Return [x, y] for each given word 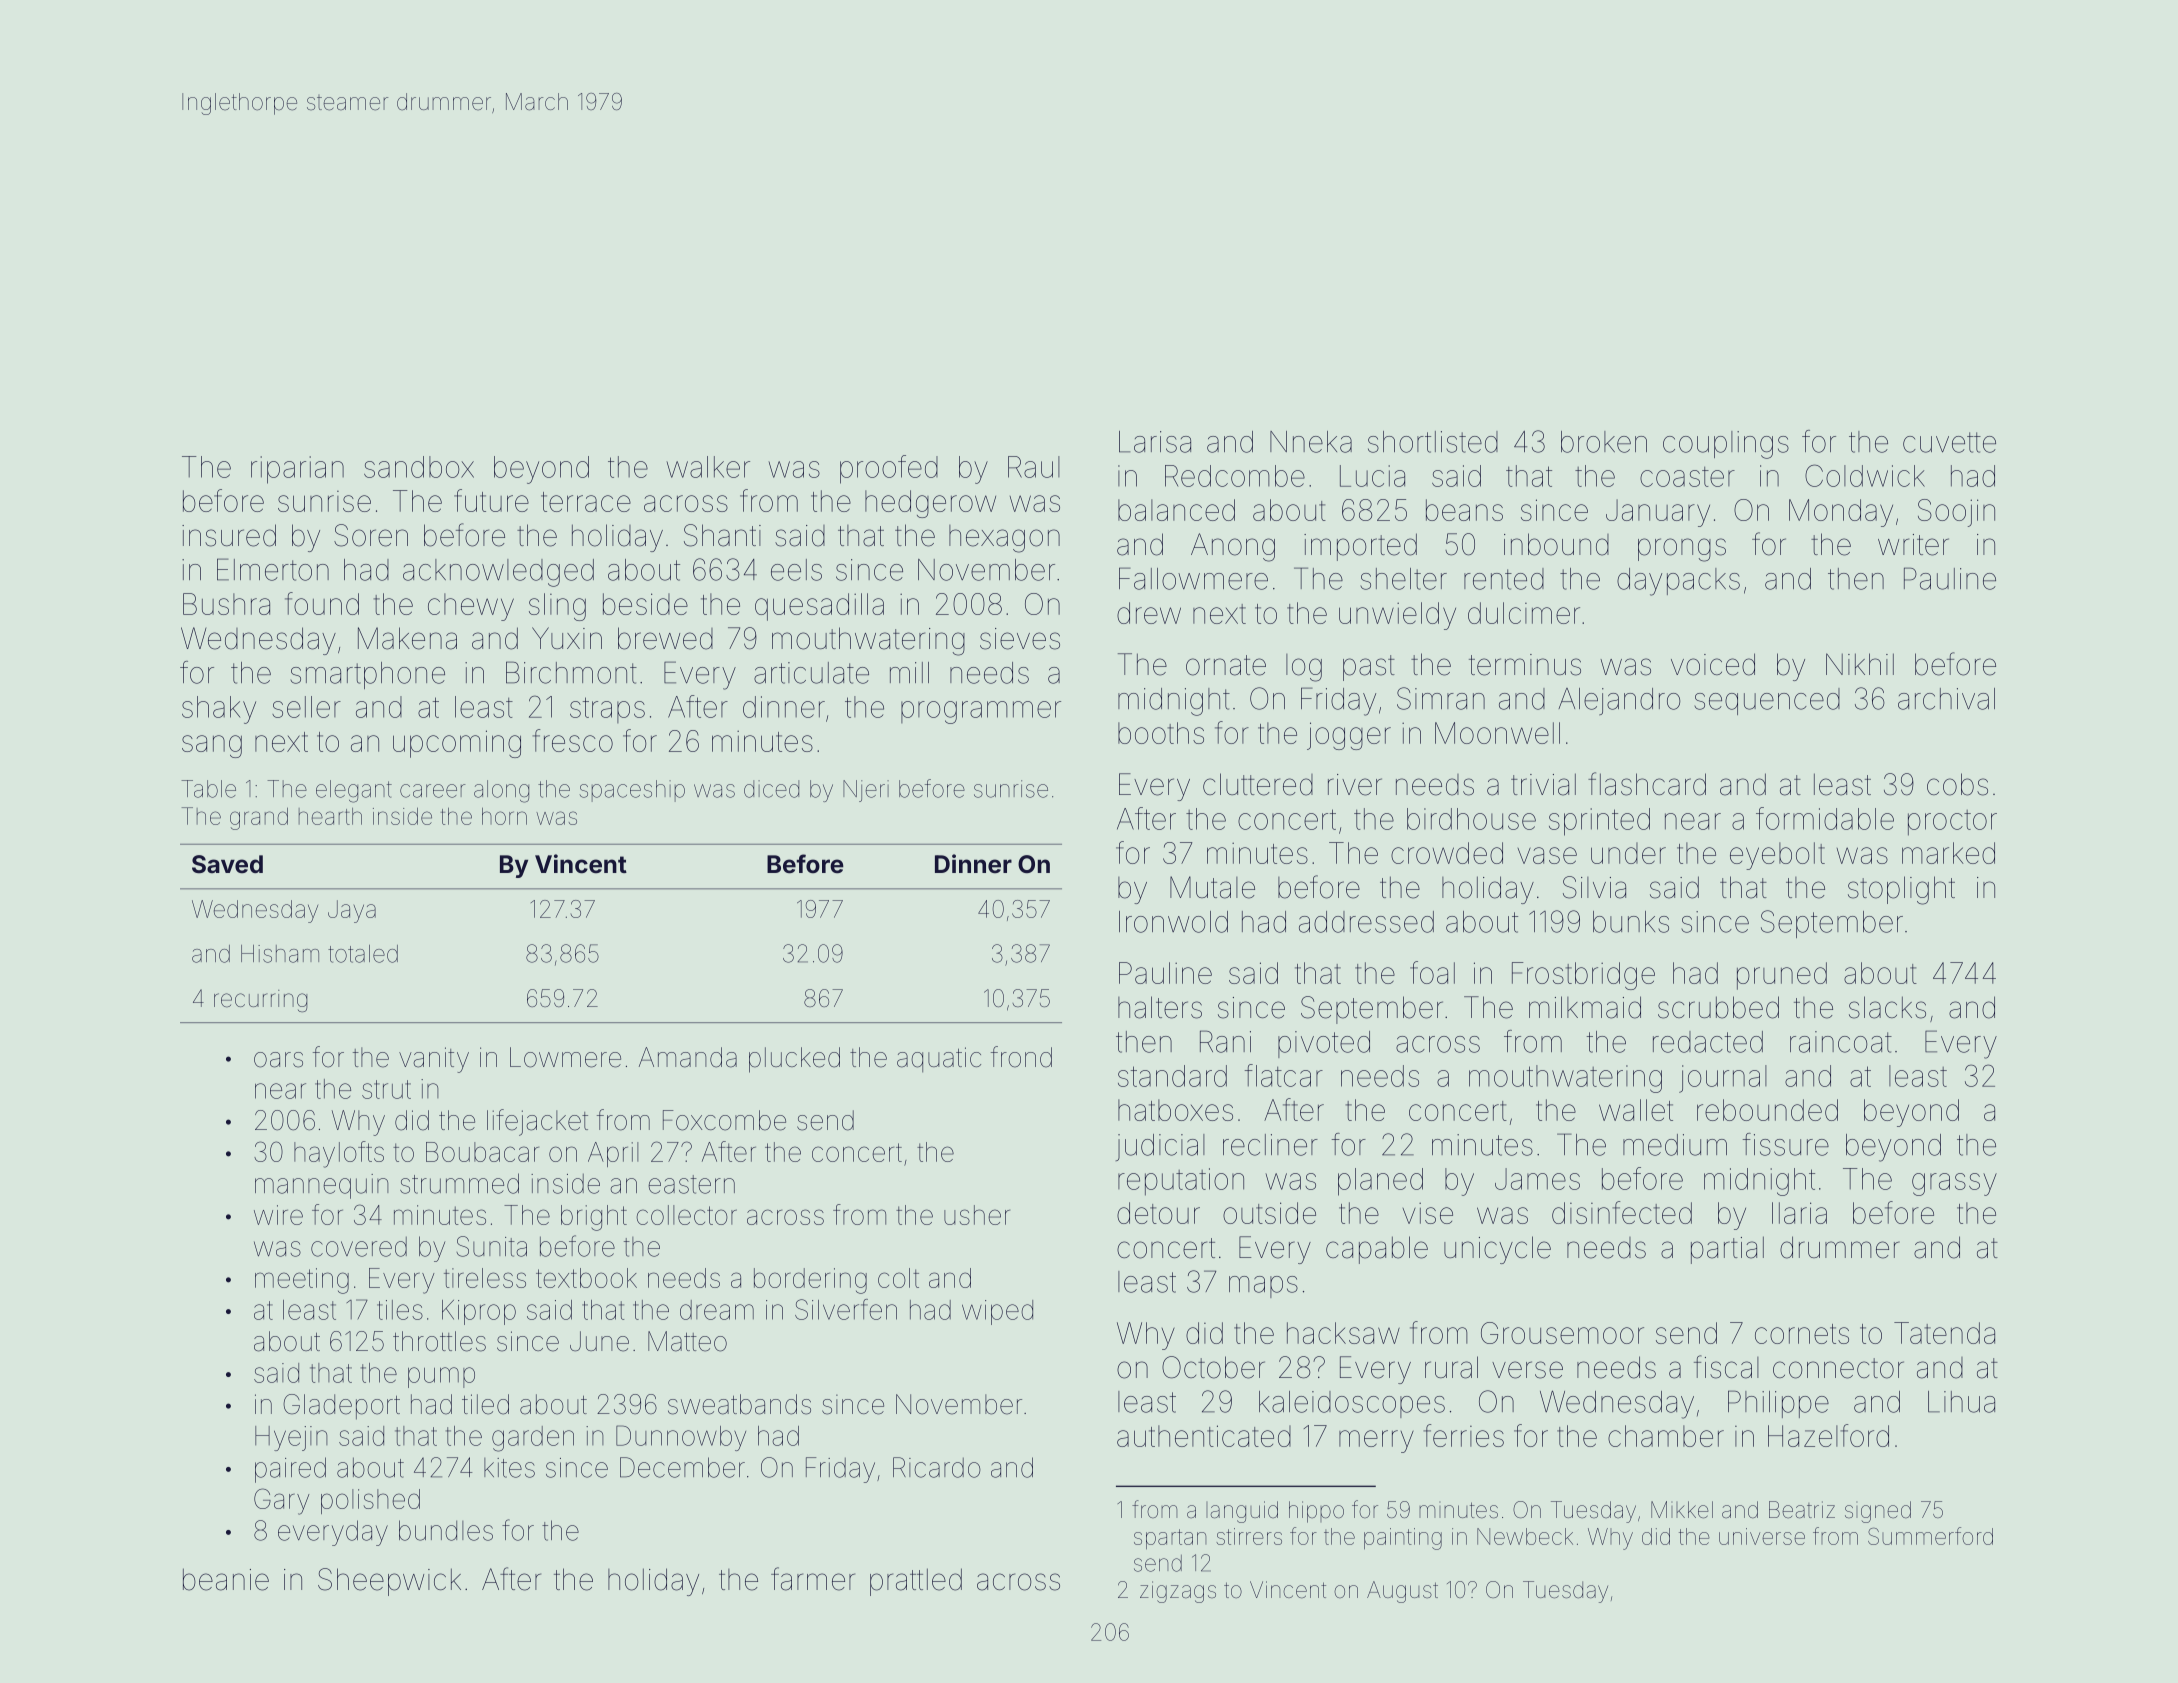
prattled [916, 1582]
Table [208, 789]
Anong [1233, 547]
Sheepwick [389, 1582]
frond [1021, 1057]
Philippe [1778, 1404]
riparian [297, 470]
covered [359, 1247]
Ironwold [1173, 922]
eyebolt [1777, 856]
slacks [1887, 1007]
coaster [1687, 477]
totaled [363, 954]
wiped [997, 1312]
